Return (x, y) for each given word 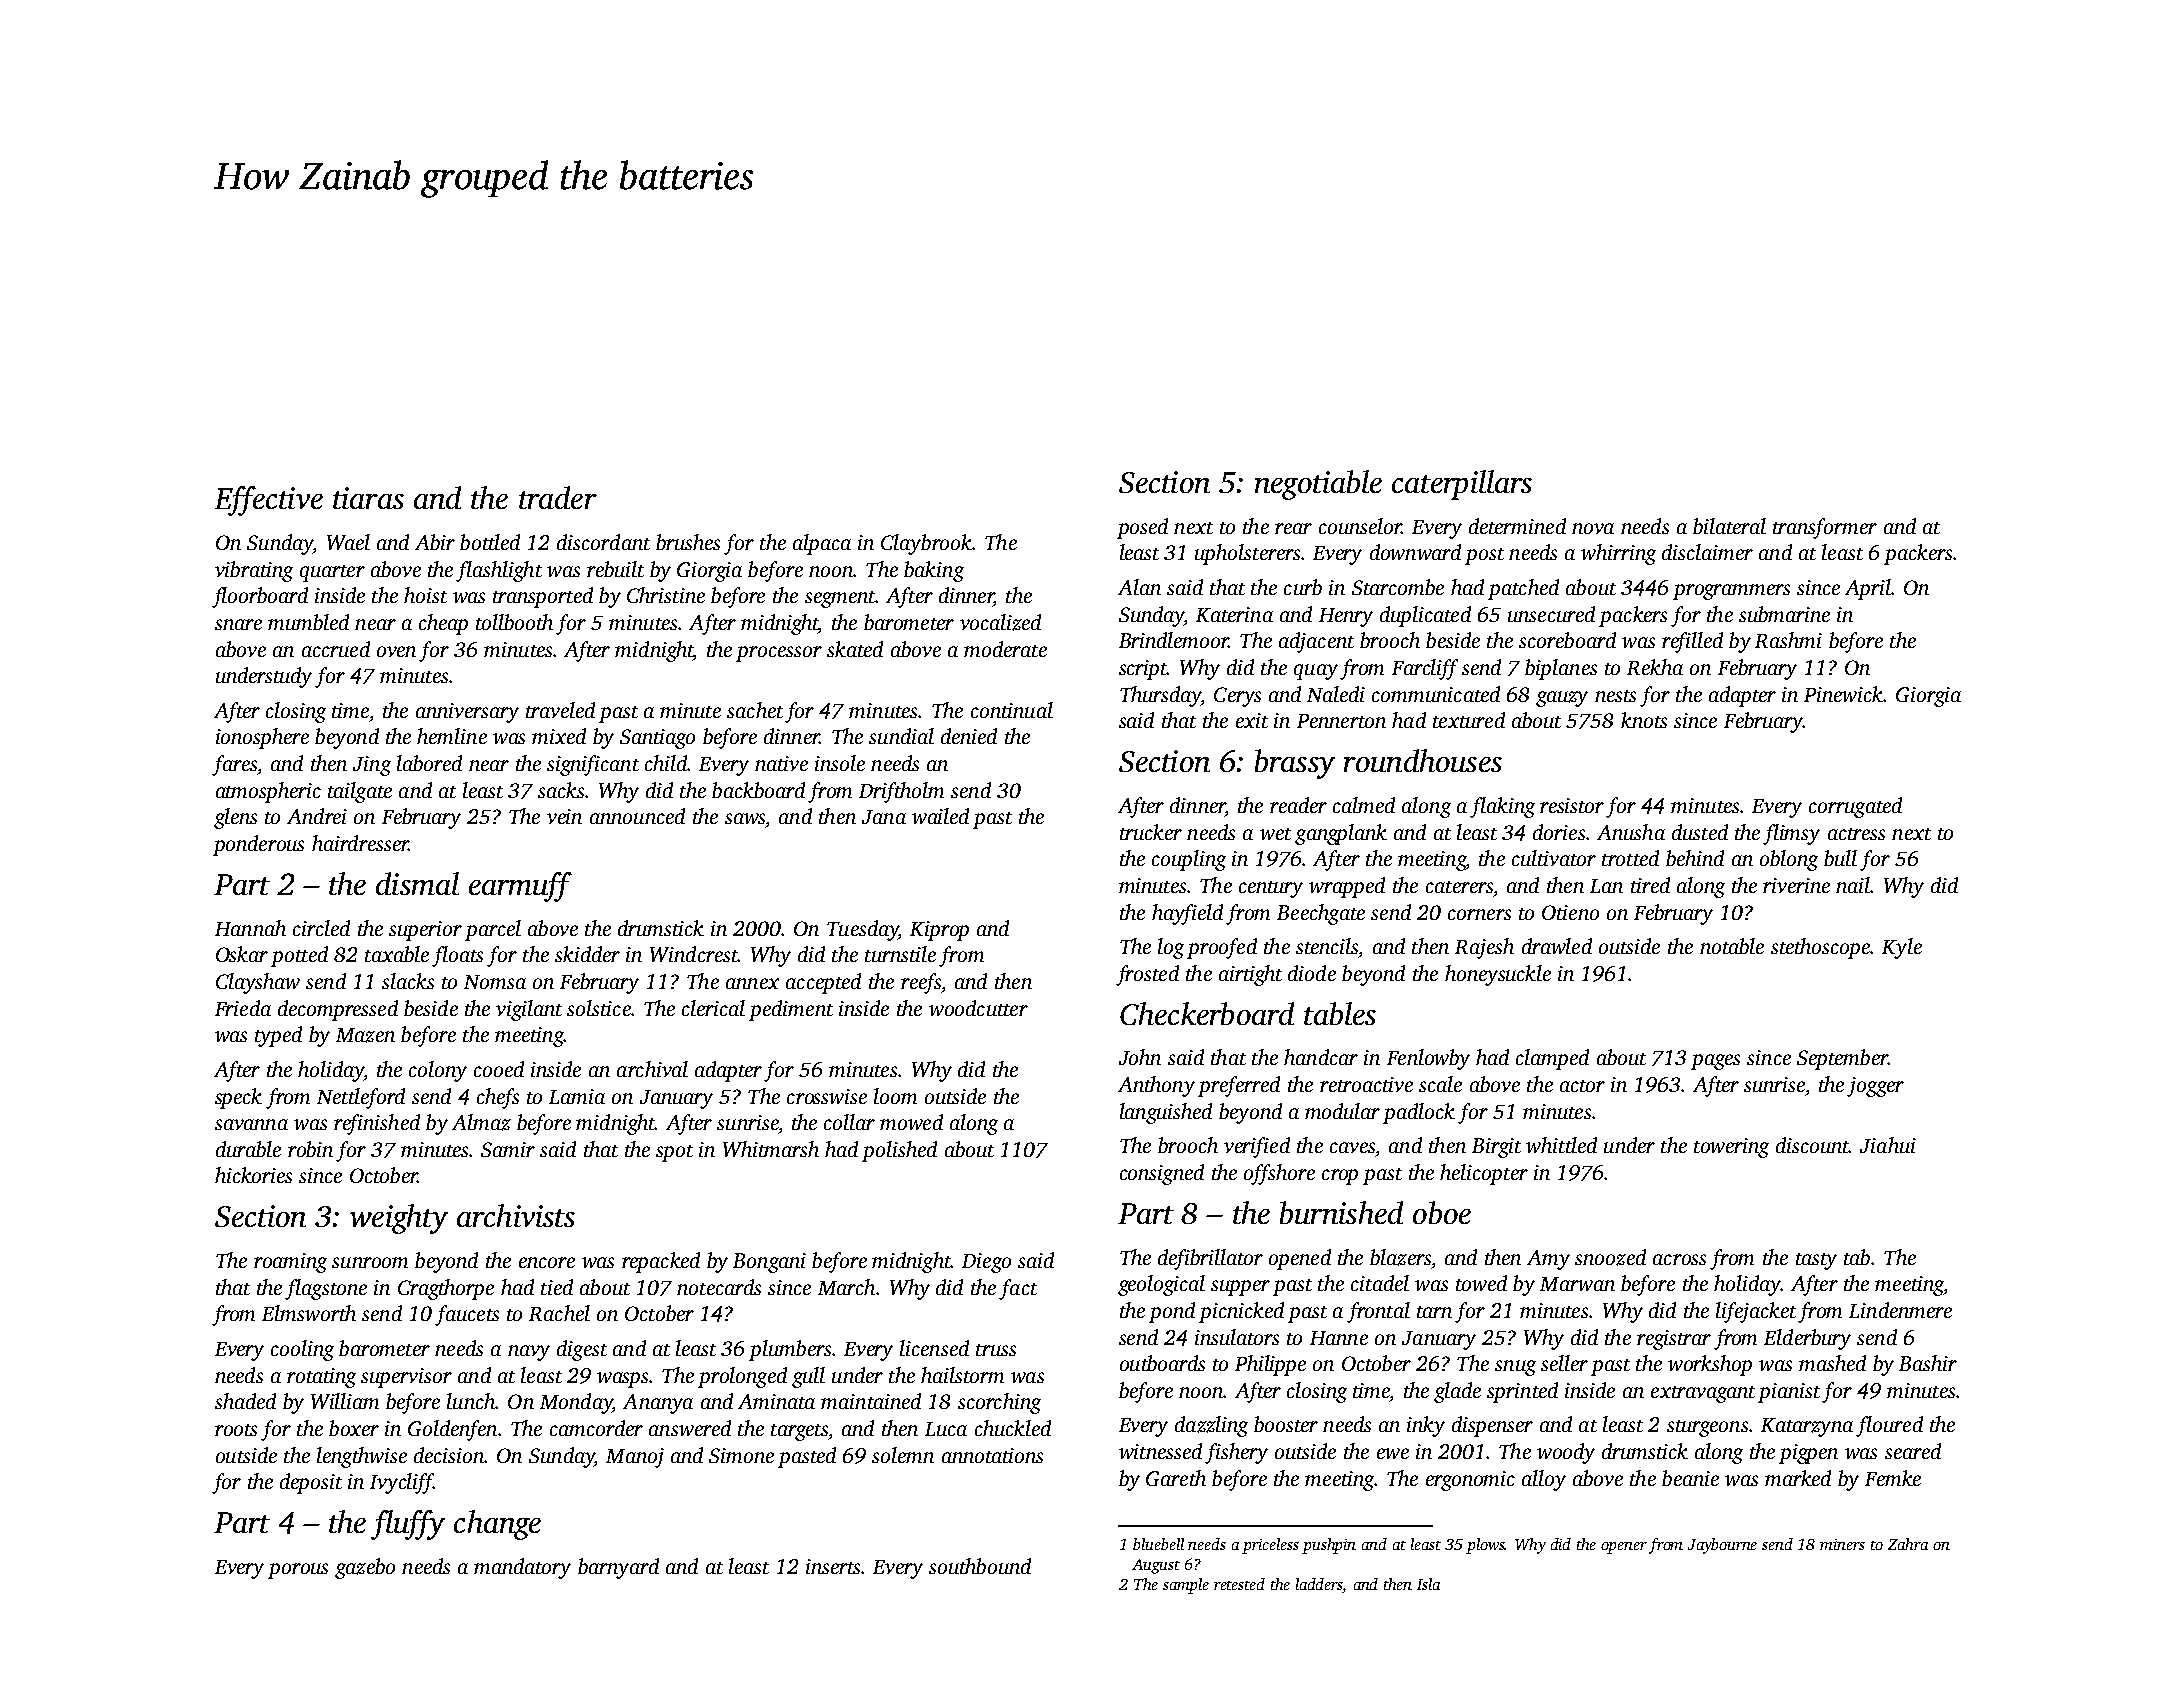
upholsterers (1247, 554)
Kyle (1902, 948)
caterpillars (1462, 485)
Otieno (1570, 912)
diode (1312, 973)
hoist (425, 595)
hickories (253, 1175)
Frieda (243, 1008)
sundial (901, 736)
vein (564, 816)
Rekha (1655, 667)
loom (895, 1096)
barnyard (618, 1568)
